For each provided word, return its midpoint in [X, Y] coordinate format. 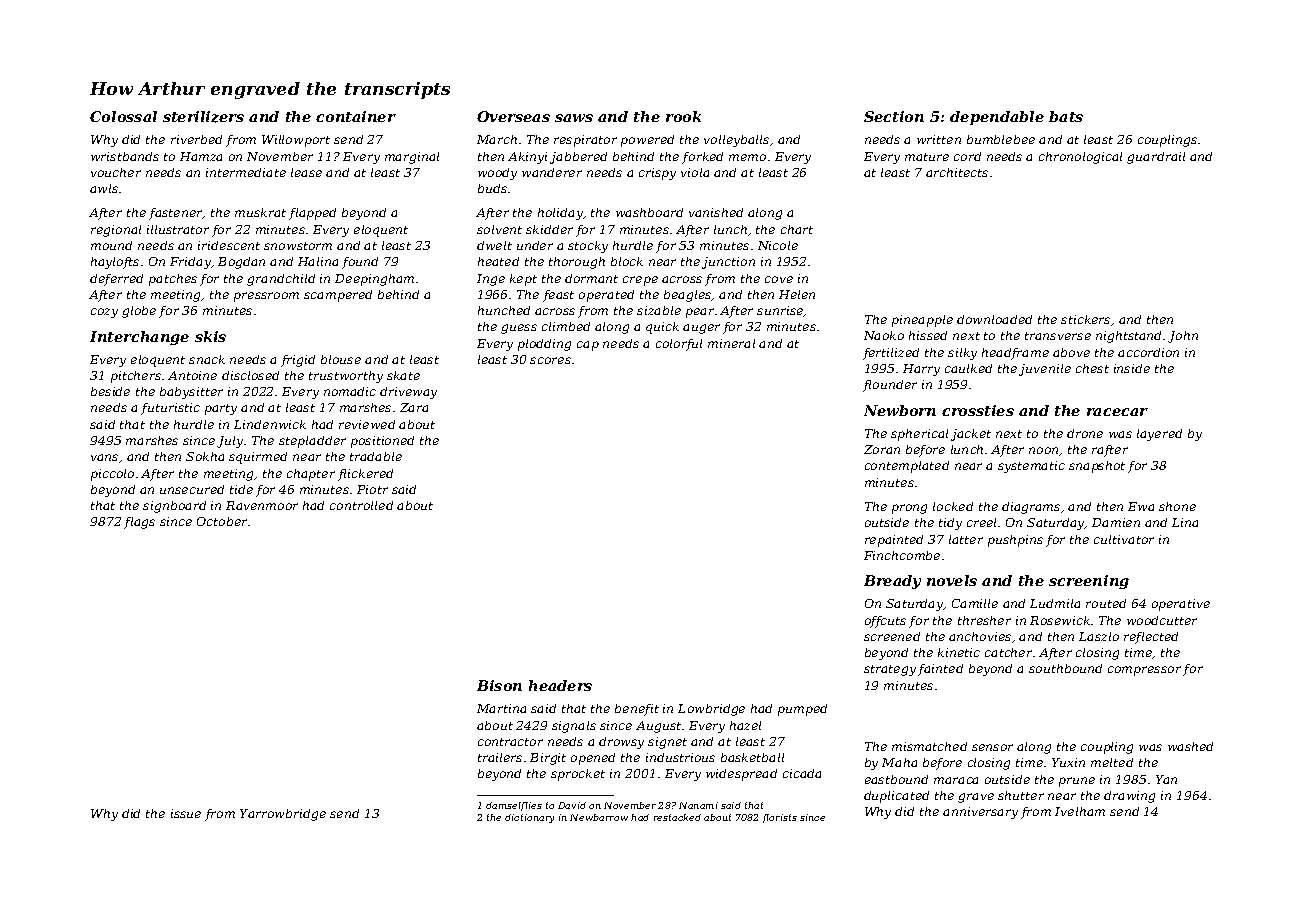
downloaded [994, 319]
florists [780, 818]
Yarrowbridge [283, 815]
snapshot [1097, 467]
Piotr [372, 489]
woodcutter [1162, 620]
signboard [174, 507]
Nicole [778, 245]
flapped [312, 214]
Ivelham [1080, 811]
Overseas [513, 116]
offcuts [885, 622]
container [356, 116]
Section [894, 116]
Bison [499, 685]
